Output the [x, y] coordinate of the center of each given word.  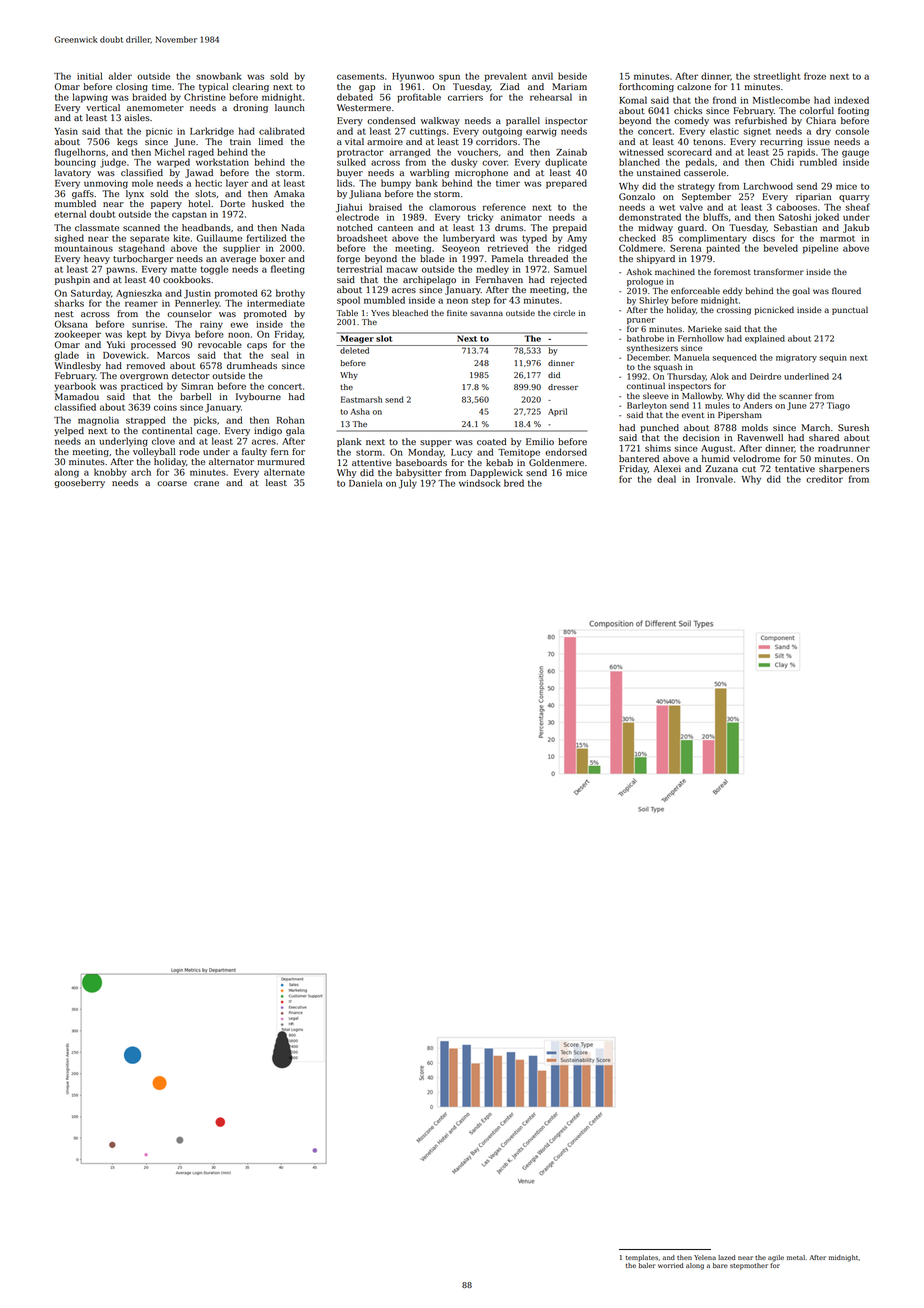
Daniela [365, 483]
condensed [391, 120]
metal [796, 1257]
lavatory [73, 173]
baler [647, 1265]
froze [815, 76]
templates [642, 1258]
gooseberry [79, 483]
